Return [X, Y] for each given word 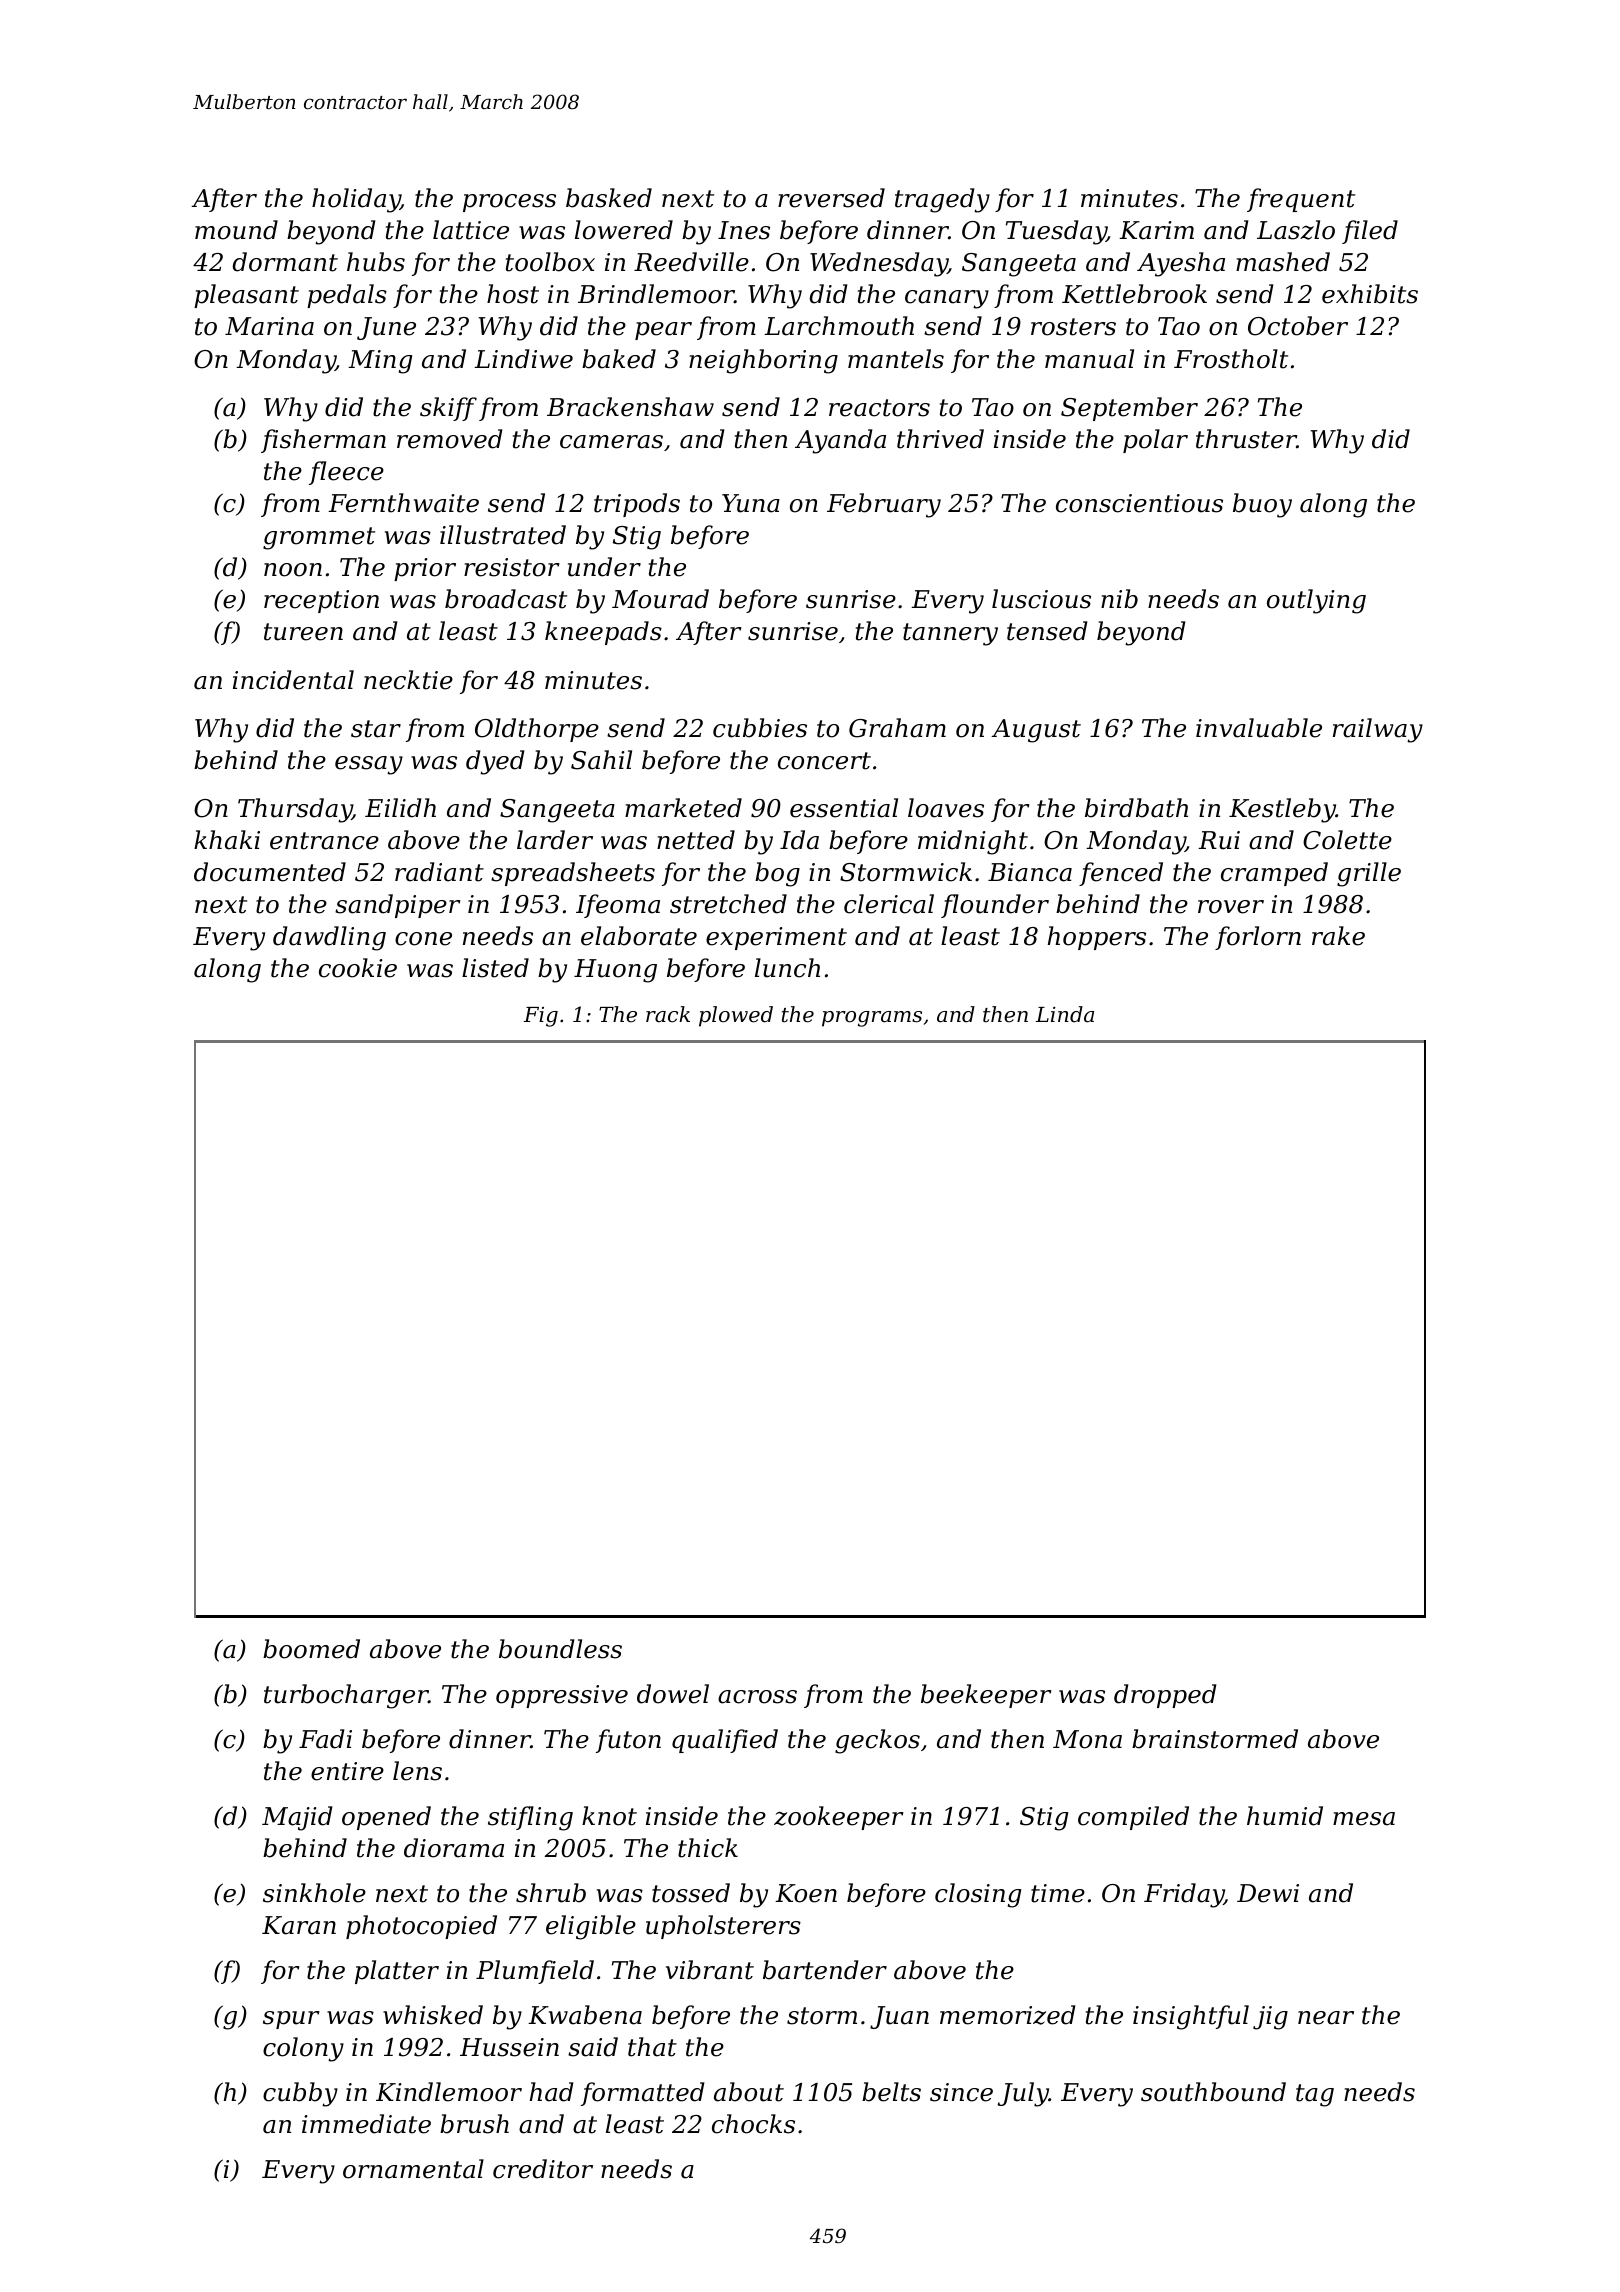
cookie [358, 968]
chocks [753, 2124]
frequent [1301, 200]
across [757, 1697]
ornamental [413, 2169]
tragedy [942, 200]
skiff [448, 409]
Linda [1065, 1014]
